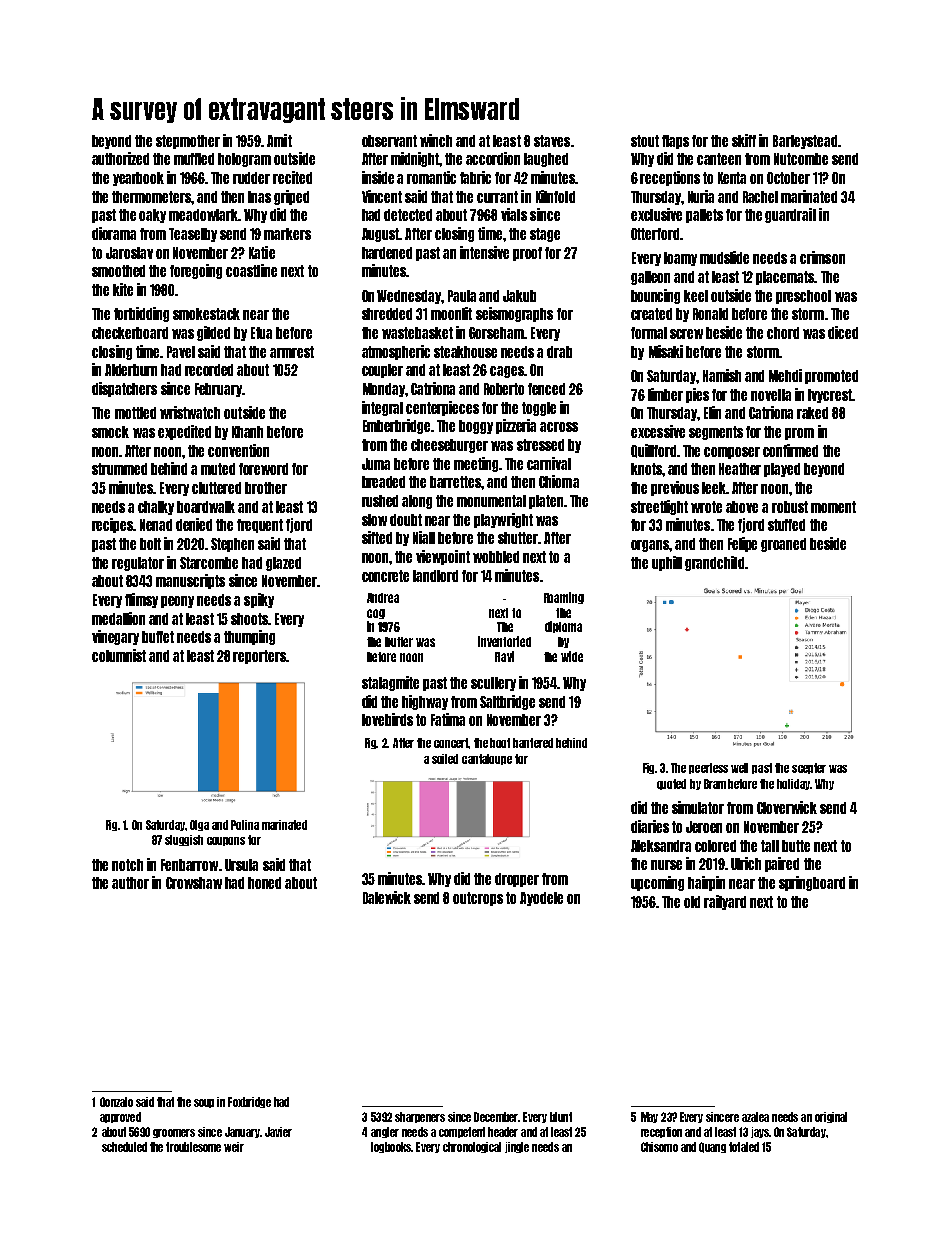  Describe the element at coordinates (116, 1102) in the screenshot. I see `Gonzalo` at that location.
